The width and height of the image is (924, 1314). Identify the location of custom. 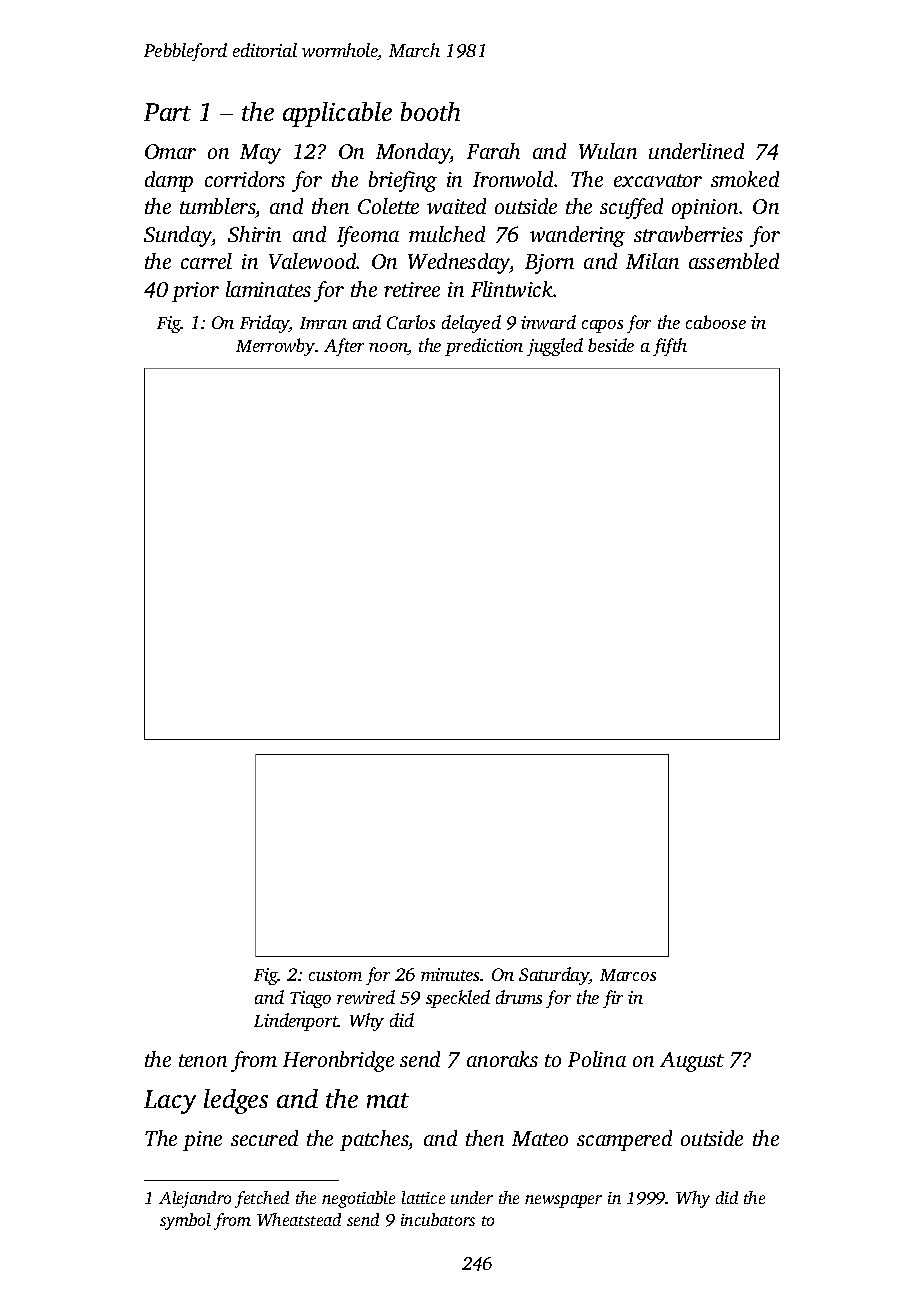
(335, 975).
